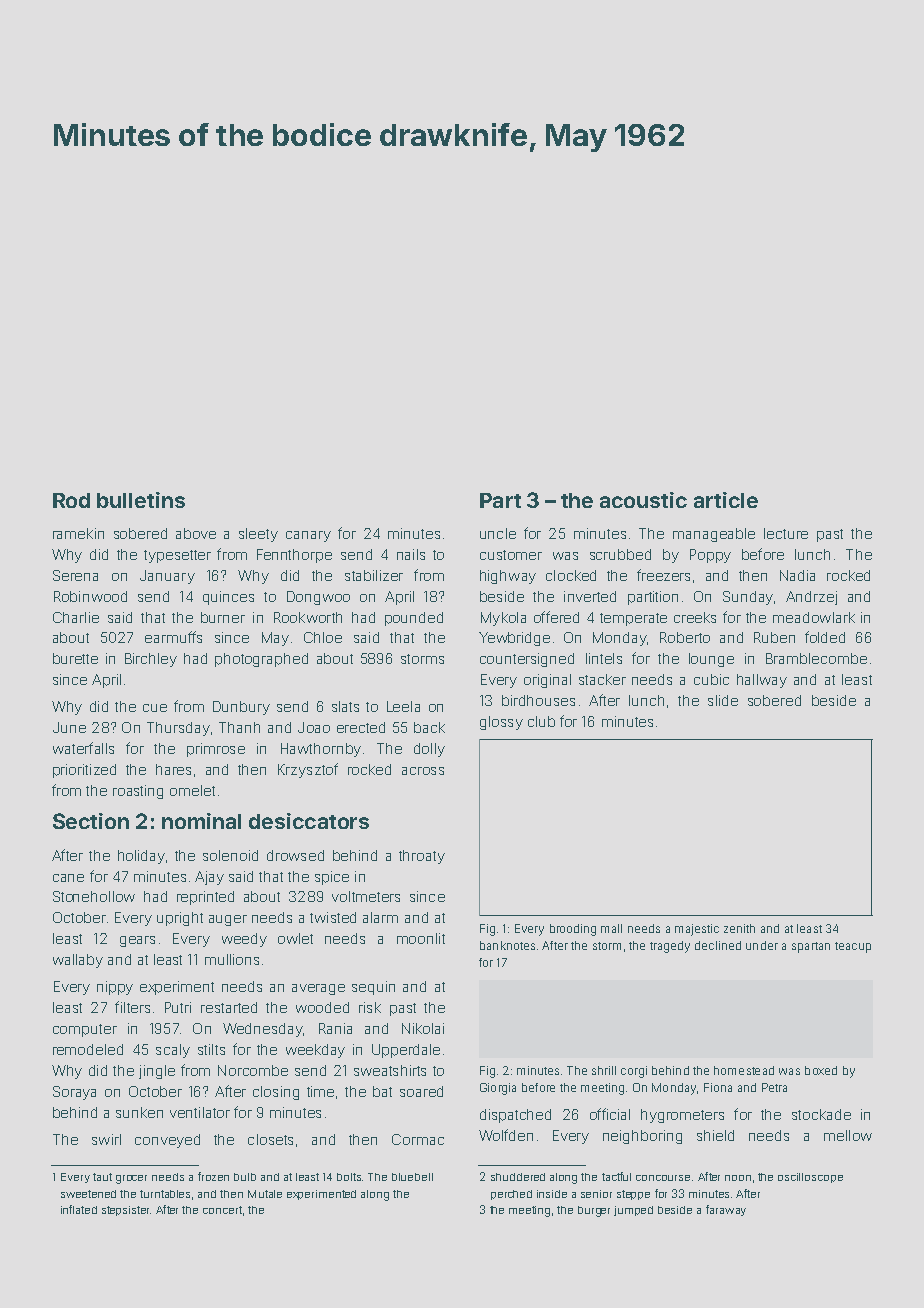 The height and width of the document is (1308, 924). I want to click on Mykola, so click(503, 619).
